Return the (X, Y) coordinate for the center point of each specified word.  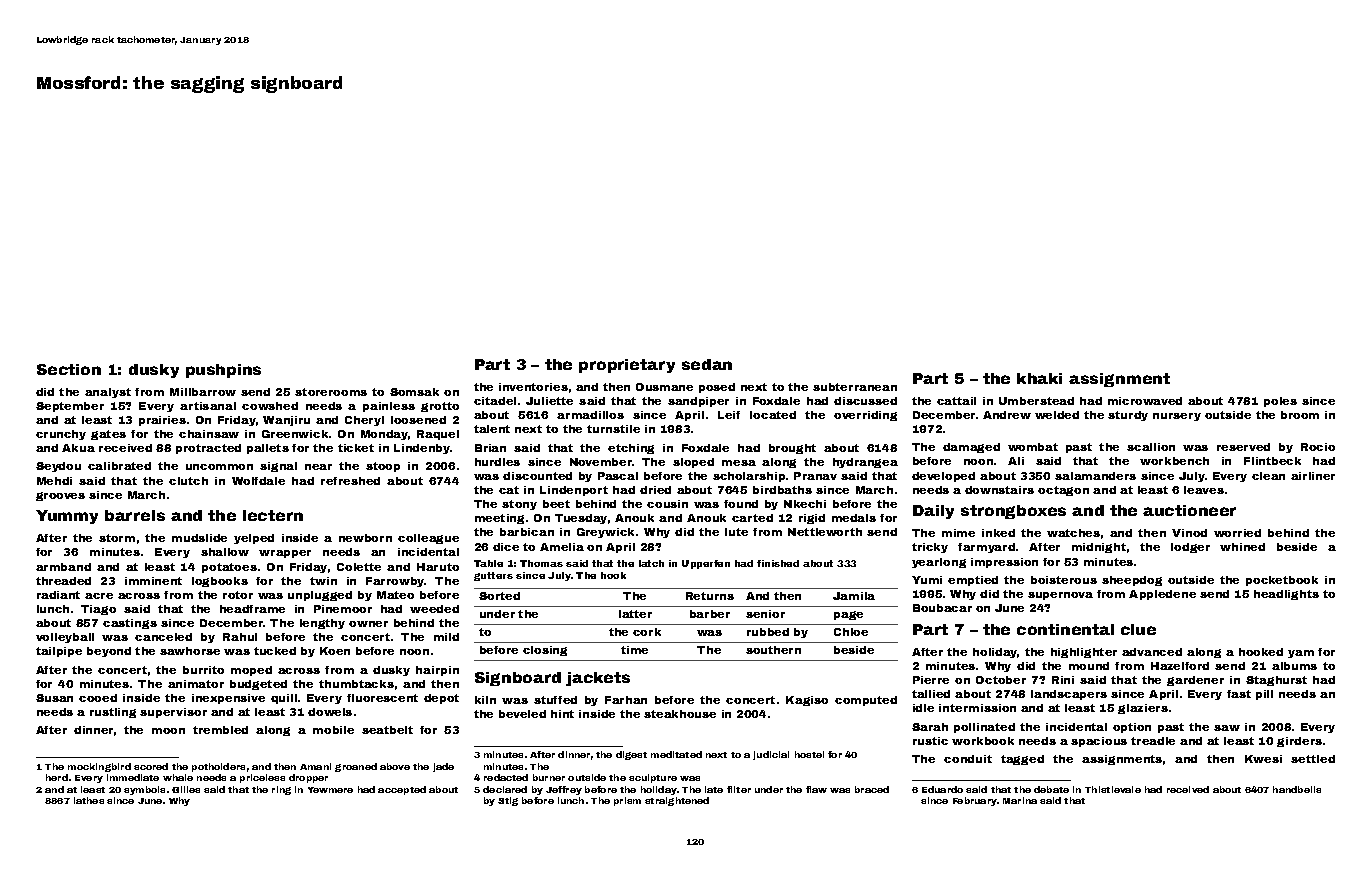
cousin (667, 504)
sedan (707, 364)
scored (151, 766)
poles (1280, 402)
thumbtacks (356, 684)
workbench (1174, 461)
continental (1065, 629)
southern (773, 650)
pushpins (223, 371)
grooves (60, 496)
